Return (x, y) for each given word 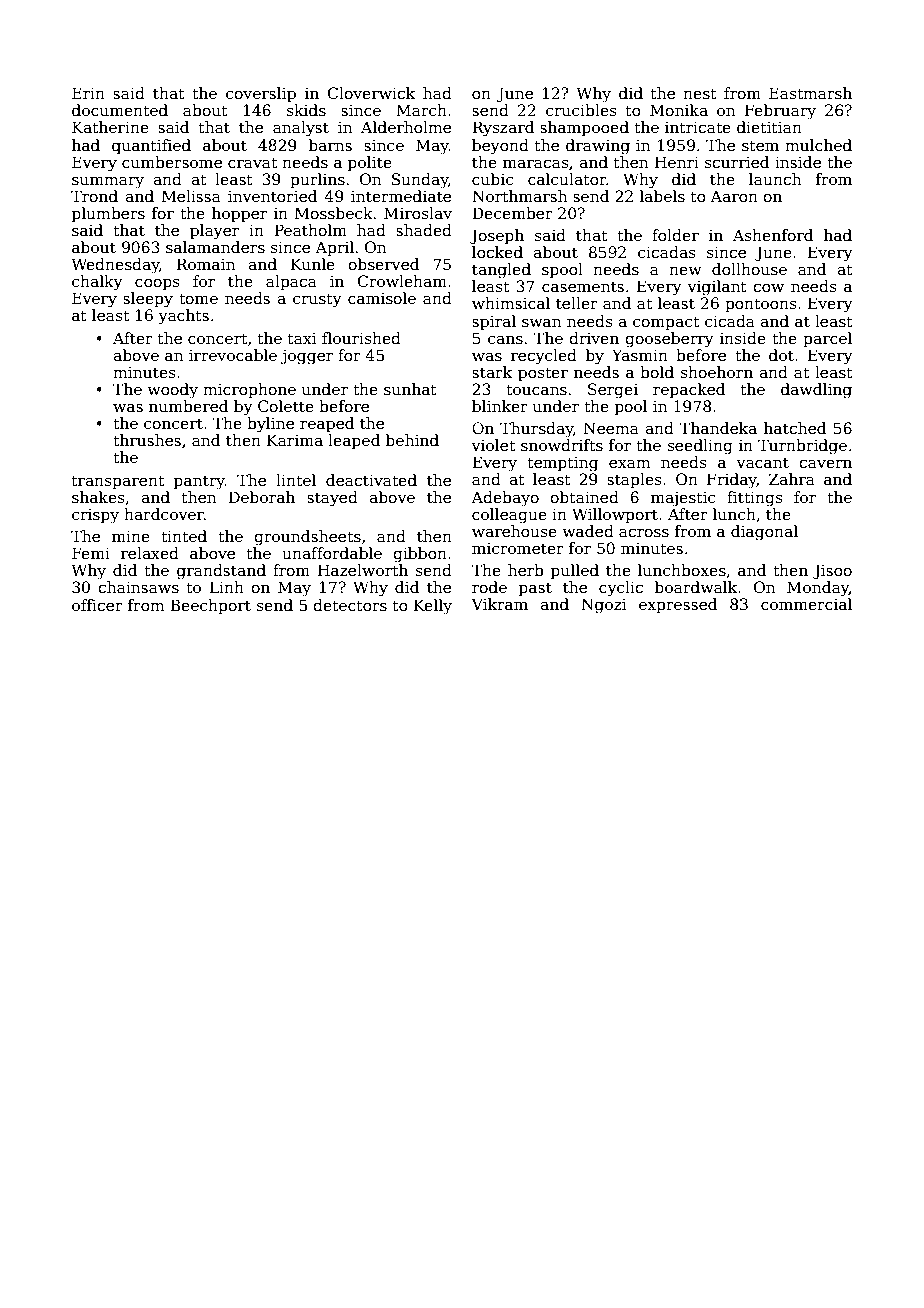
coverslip (261, 94)
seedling (700, 447)
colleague (509, 516)
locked (497, 252)
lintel (296, 480)
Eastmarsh (810, 93)
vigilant (717, 288)
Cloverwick (371, 93)
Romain (205, 264)
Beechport (210, 606)
